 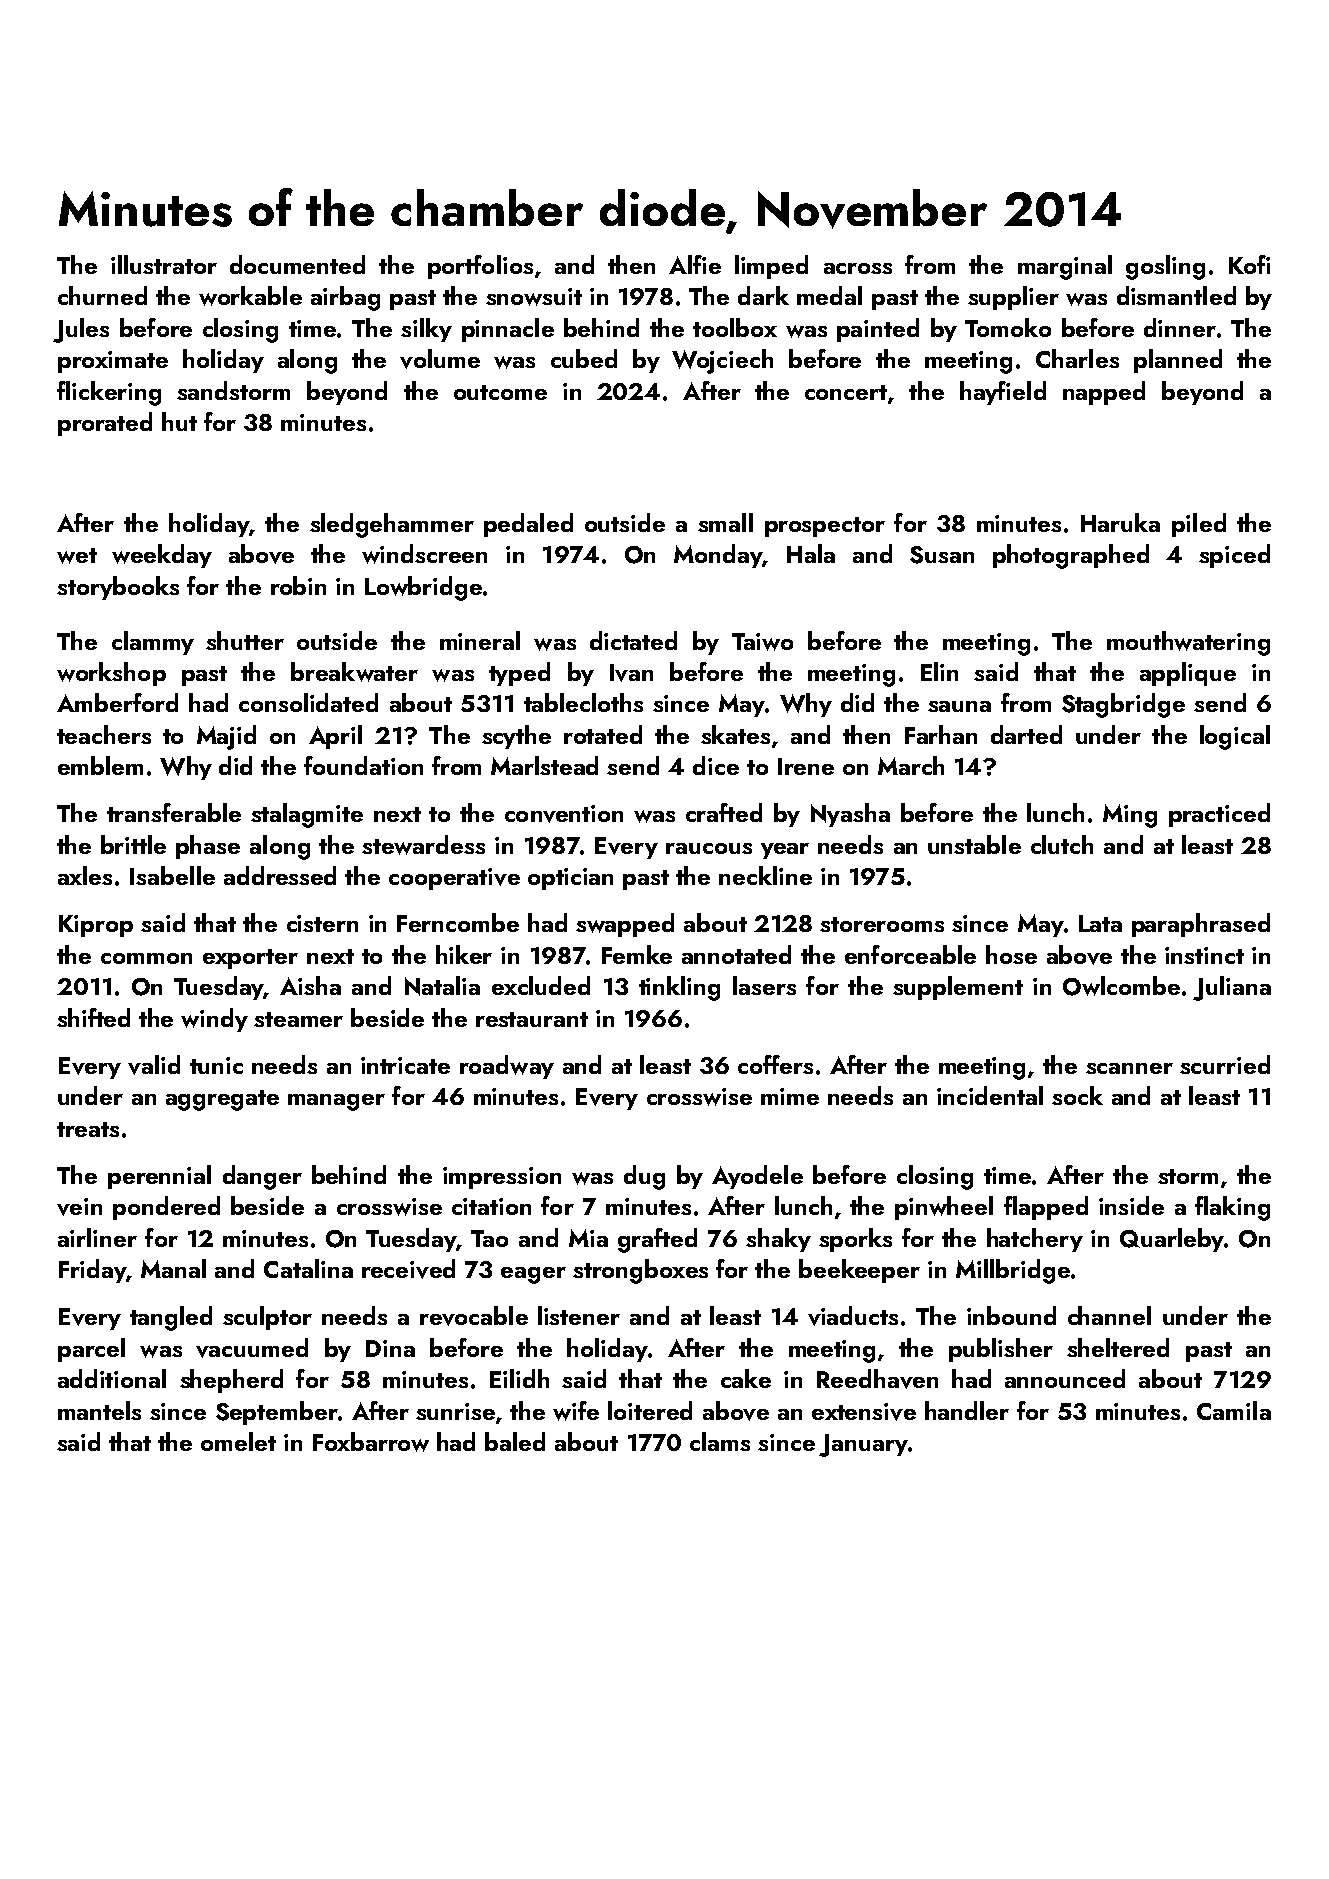 I want to click on Ming, so click(x=1130, y=816).
